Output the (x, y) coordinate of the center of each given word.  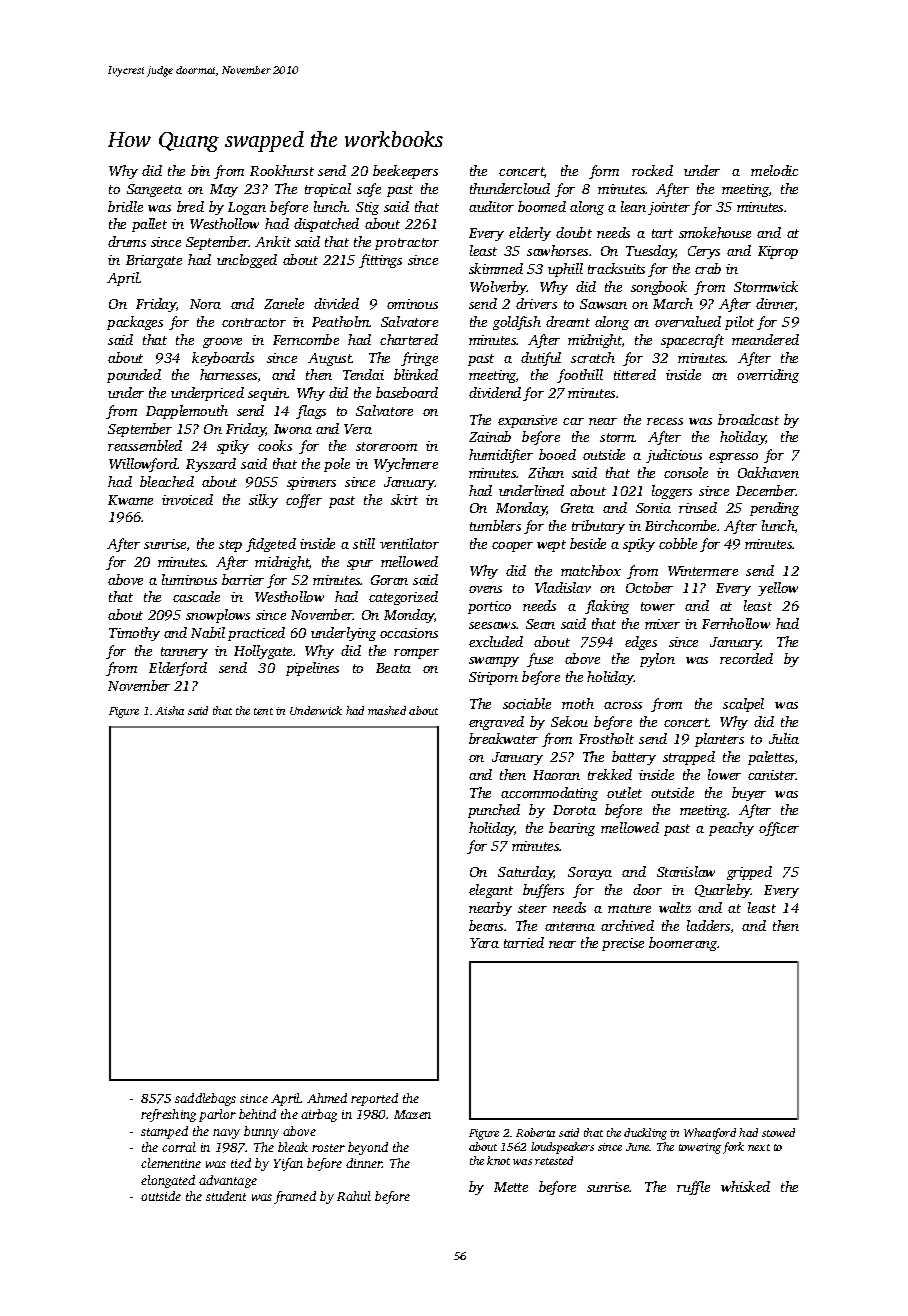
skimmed (496, 268)
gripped (749, 873)
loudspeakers (562, 1148)
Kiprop (778, 252)
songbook (659, 288)
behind (257, 1114)
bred (190, 206)
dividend (495, 392)
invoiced (187, 499)
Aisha (169, 710)
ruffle (693, 1188)
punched (494, 811)
